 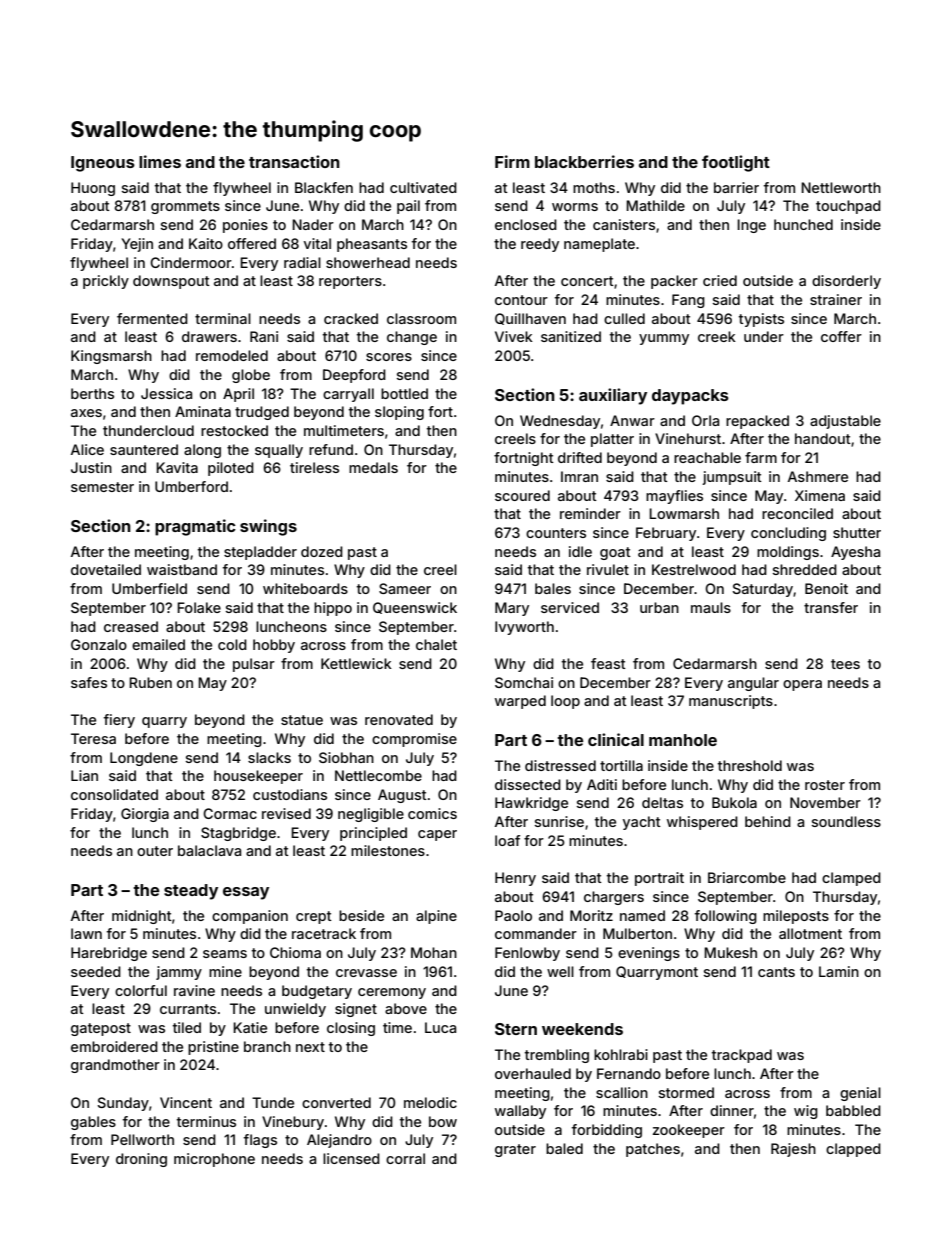 What do you see at coordinates (524, 682) in the image?
I see `Somchai` at bounding box center [524, 682].
